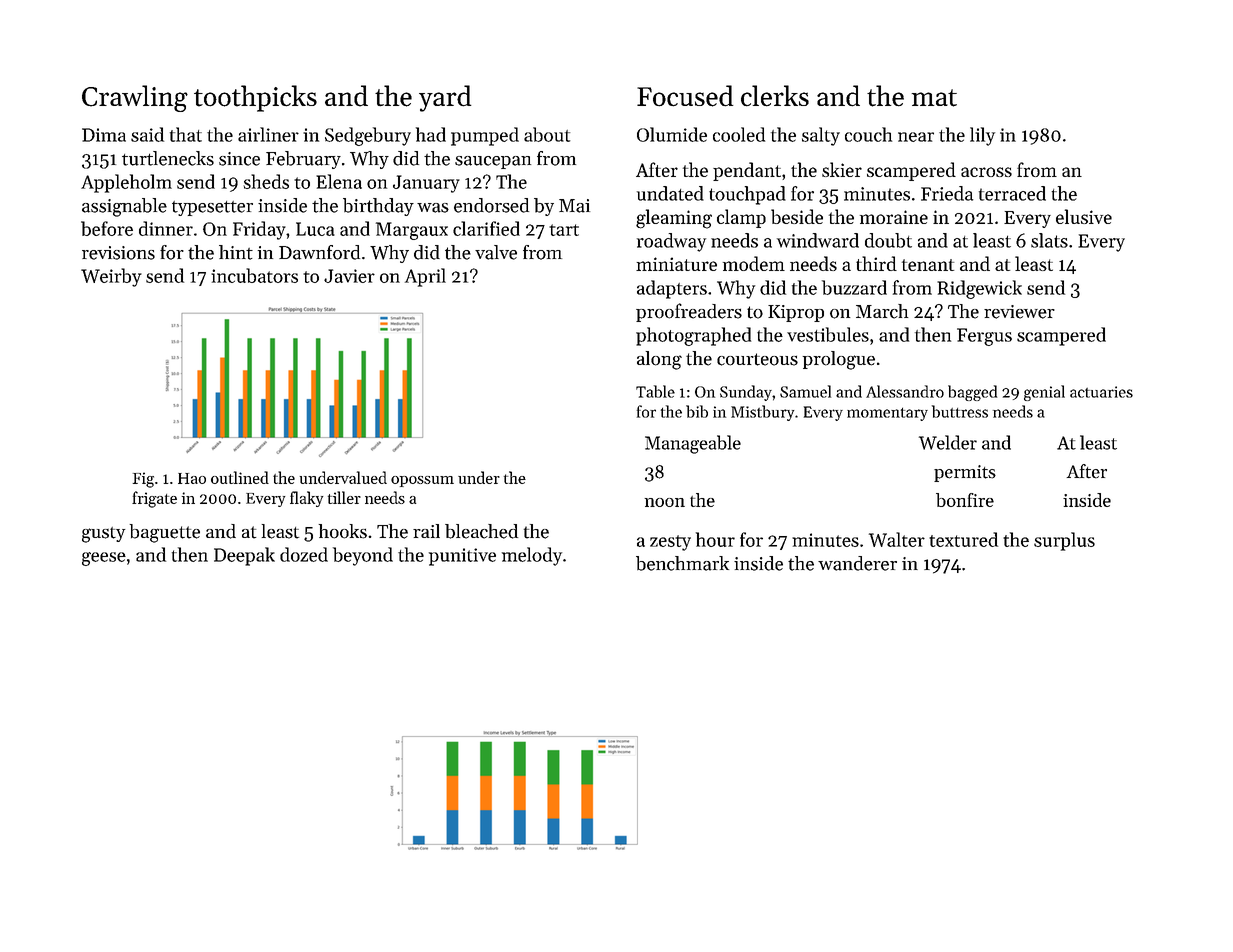 Image resolution: width=1233 pixels, height=952 pixels. What do you see at coordinates (965, 473) in the image?
I see `permits` at bounding box center [965, 473].
